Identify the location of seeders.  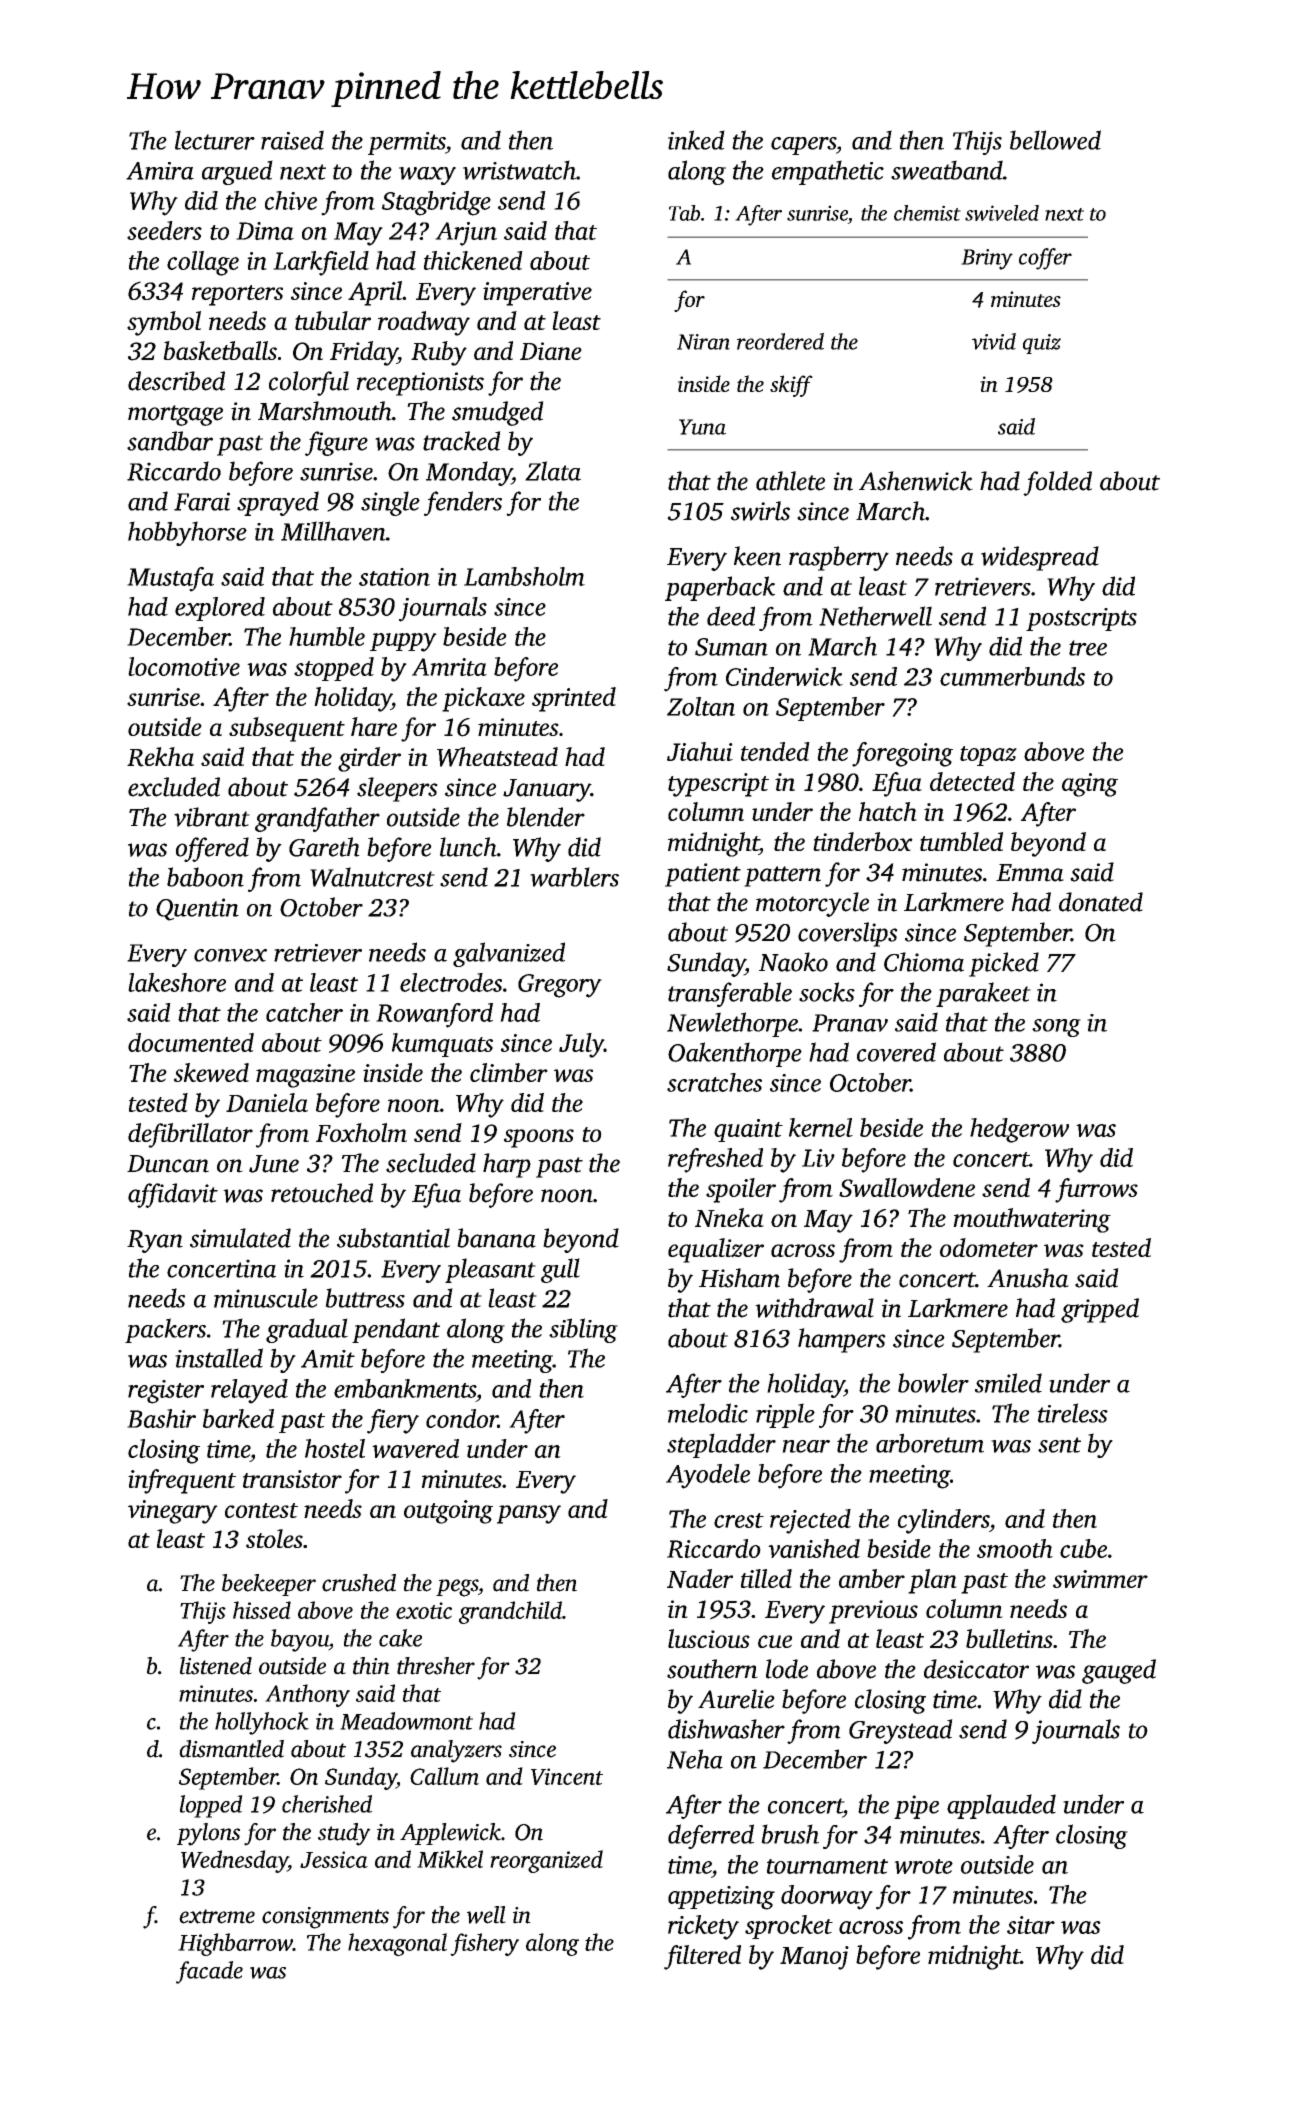
(164, 230).
